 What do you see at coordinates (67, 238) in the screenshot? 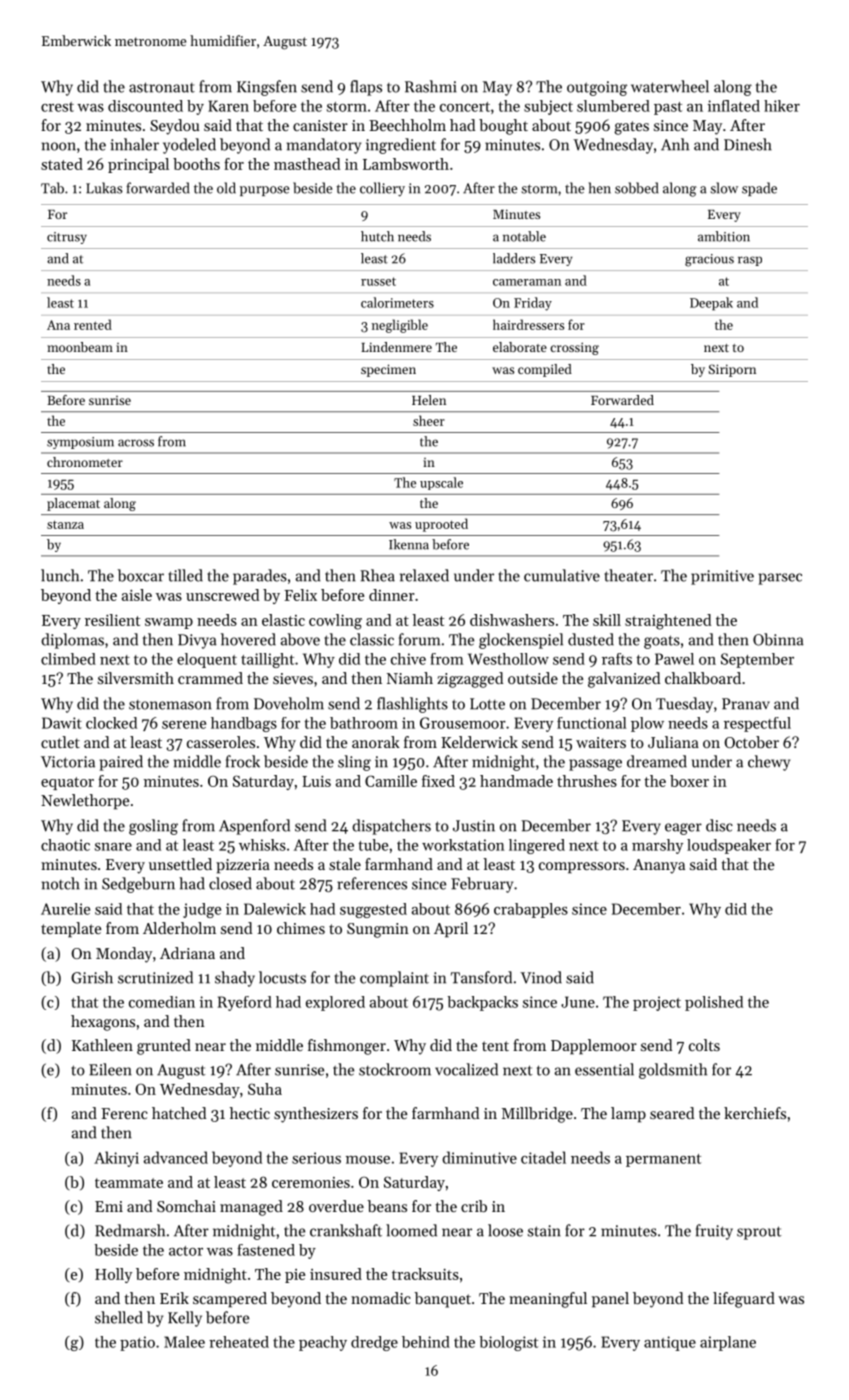
I see `citrusy` at bounding box center [67, 238].
